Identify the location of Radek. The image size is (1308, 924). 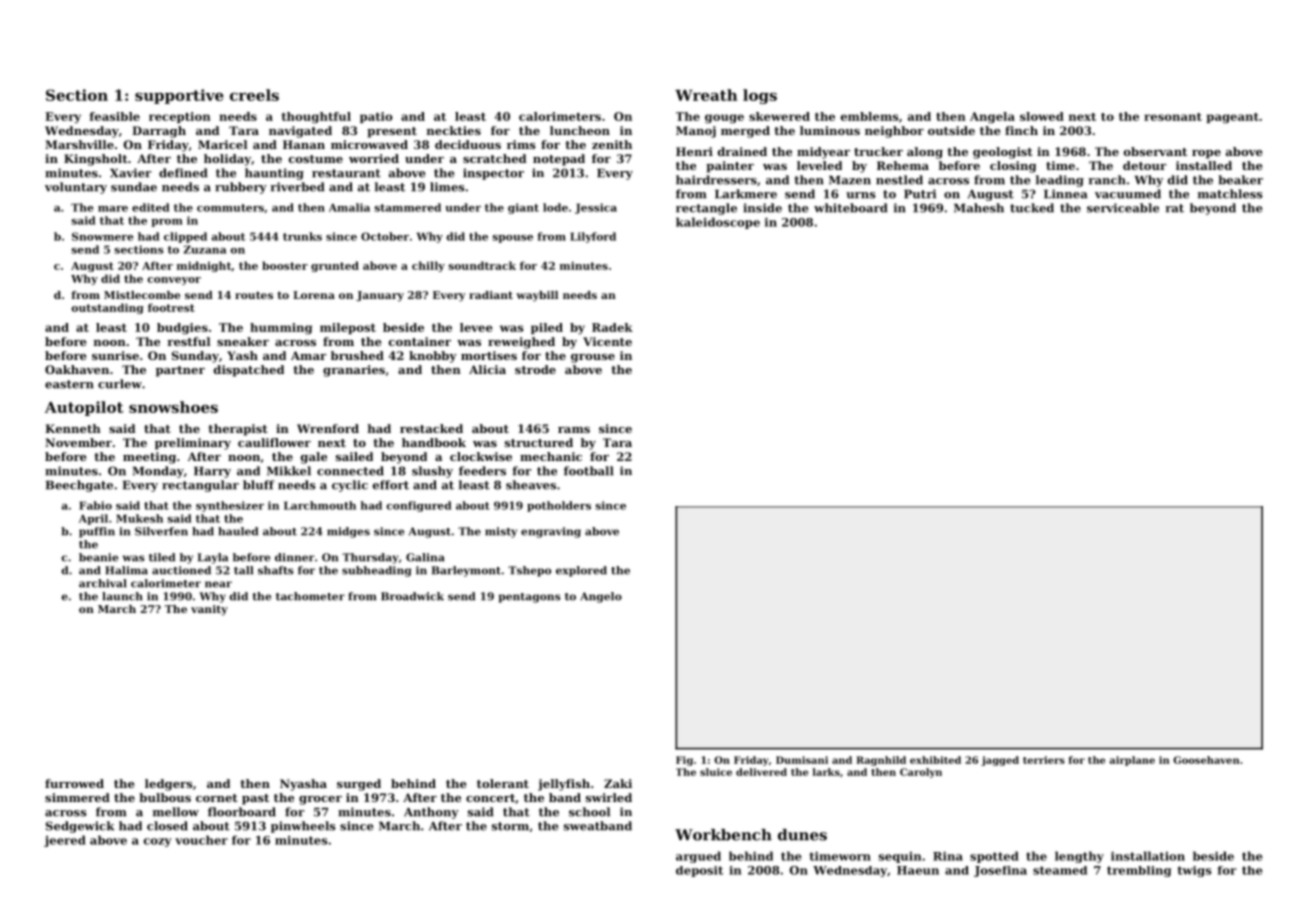
(612, 327).
